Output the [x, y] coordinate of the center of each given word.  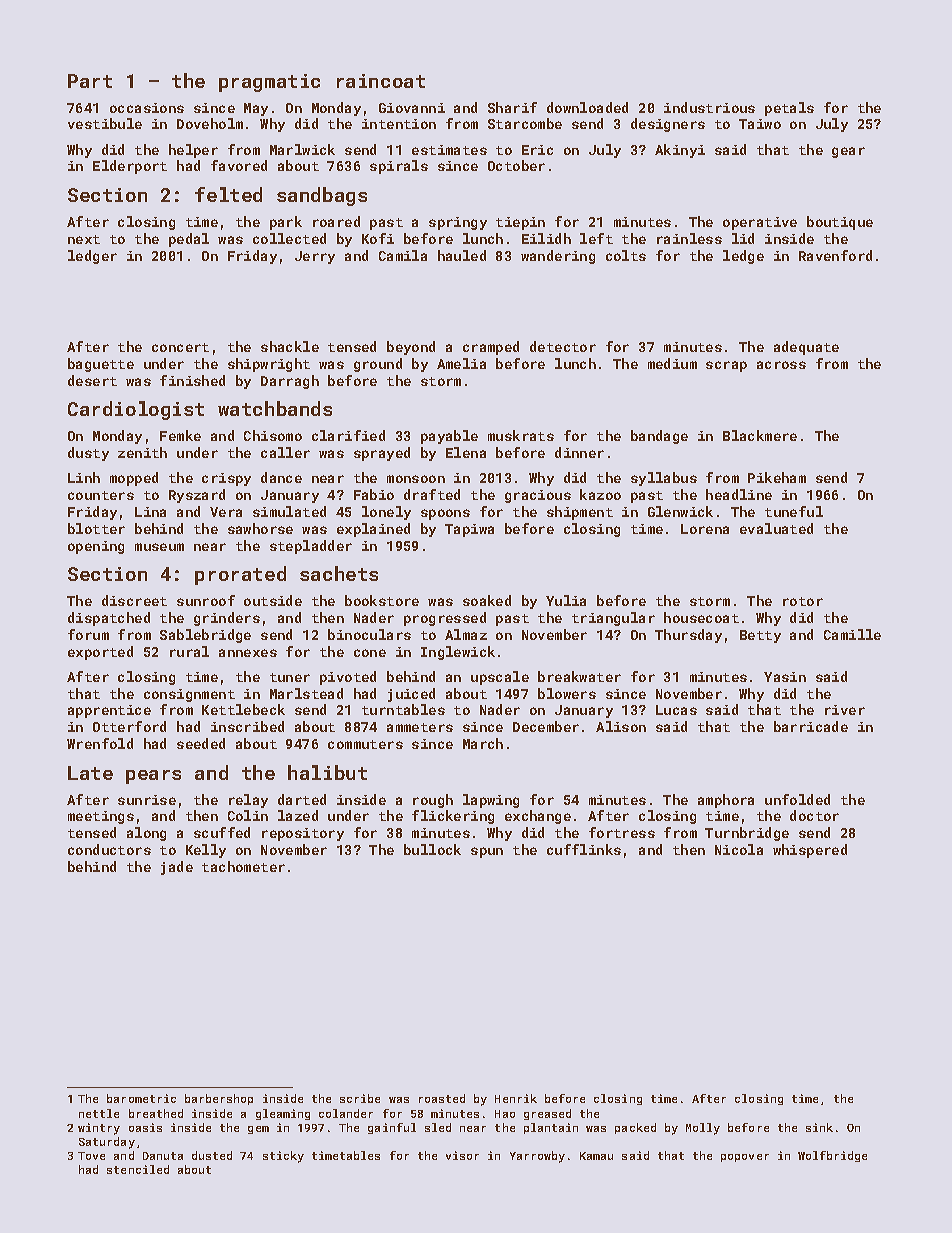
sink [819, 1127]
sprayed [382, 454]
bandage [659, 437]
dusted [212, 1155]
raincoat [381, 81]
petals [789, 109]
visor [462, 1155]
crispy [226, 479]
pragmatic [269, 83]
